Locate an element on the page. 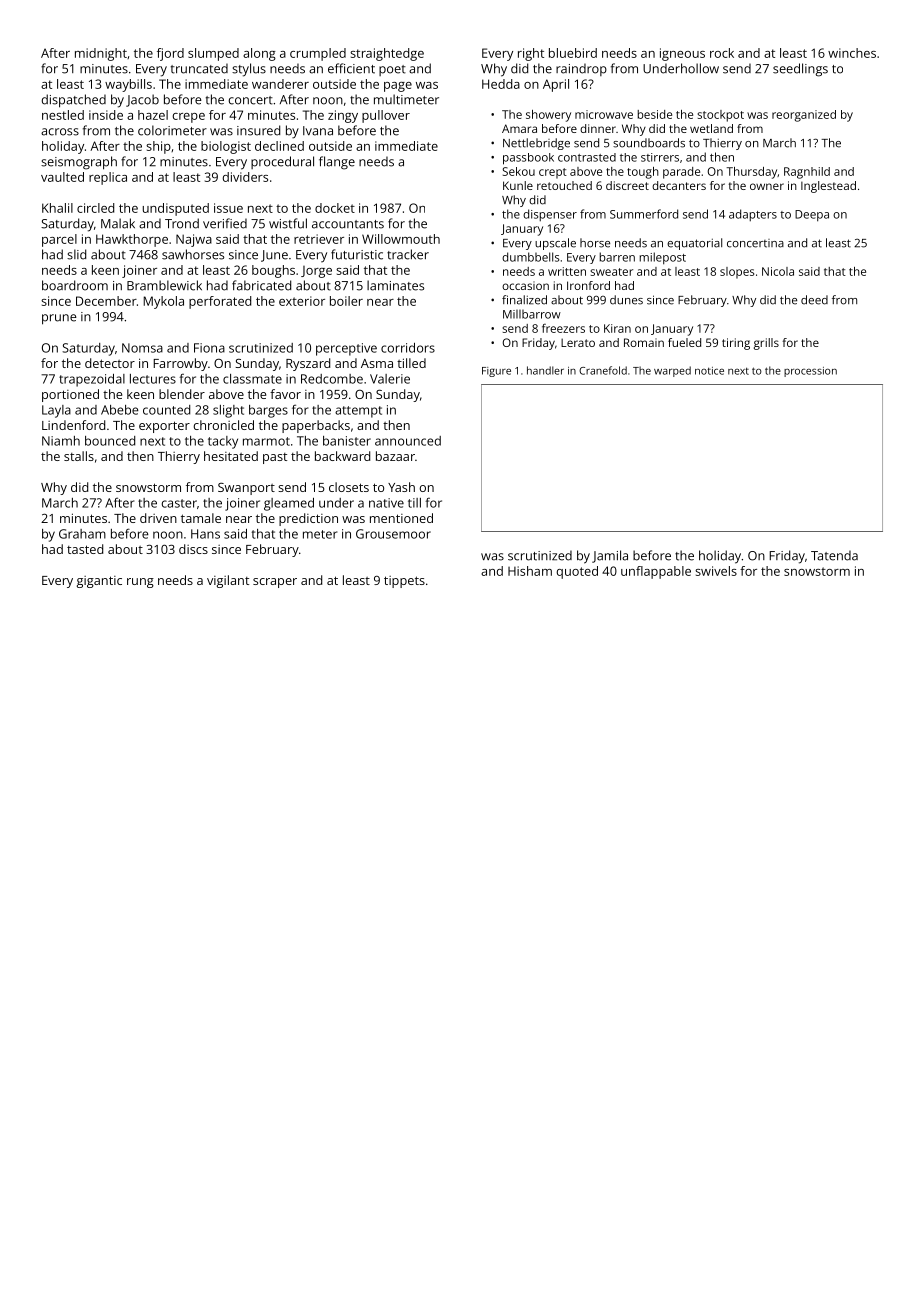 The image size is (924, 1308). crumpled is located at coordinates (318, 54).
